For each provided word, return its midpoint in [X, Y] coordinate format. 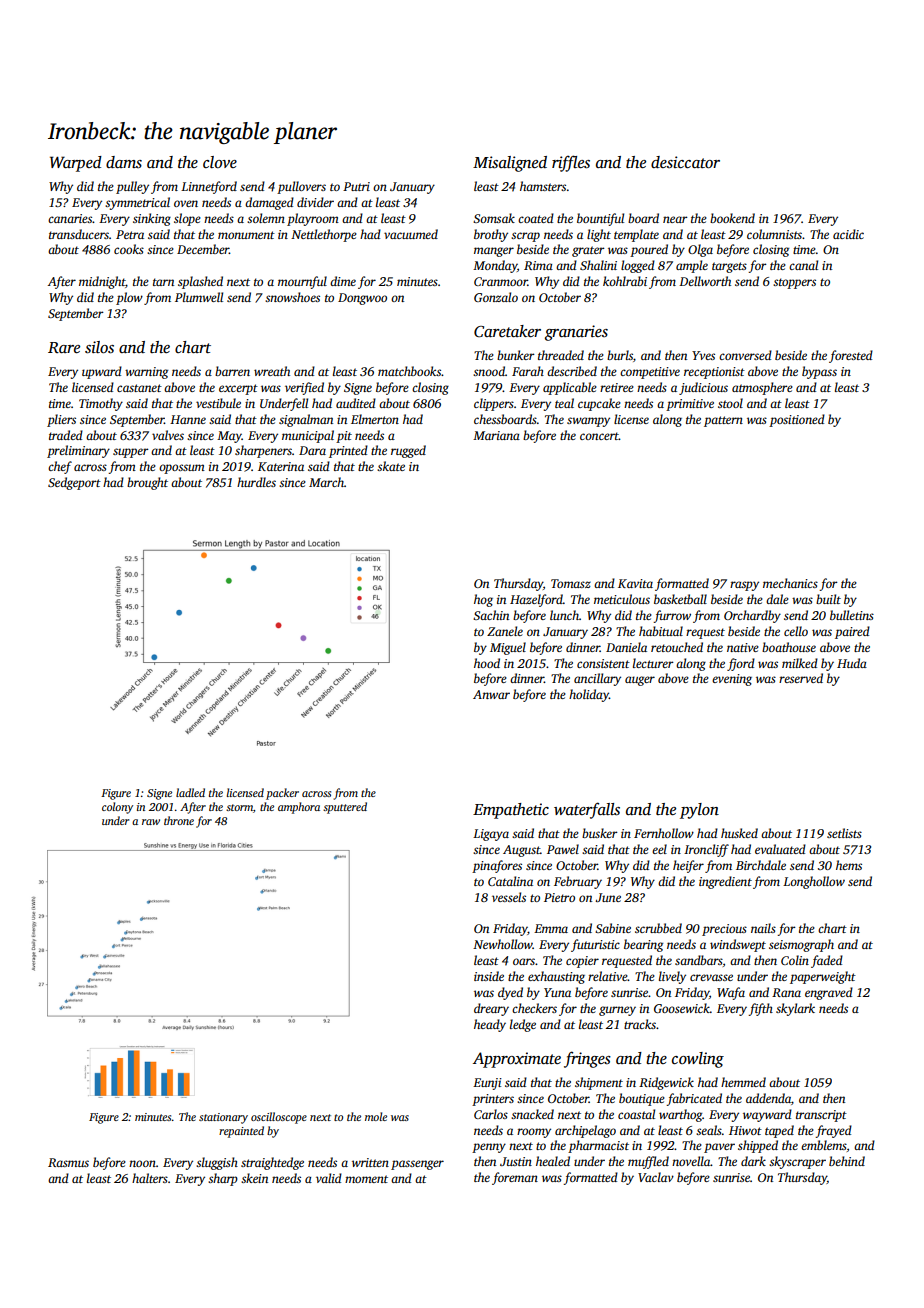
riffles [571, 163]
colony [117, 808]
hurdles [256, 482]
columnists [774, 234]
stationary [223, 1118]
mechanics [790, 583]
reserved [801, 678]
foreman [515, 1178]
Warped [76, 164]
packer [282, 794]
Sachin [491, 615]
